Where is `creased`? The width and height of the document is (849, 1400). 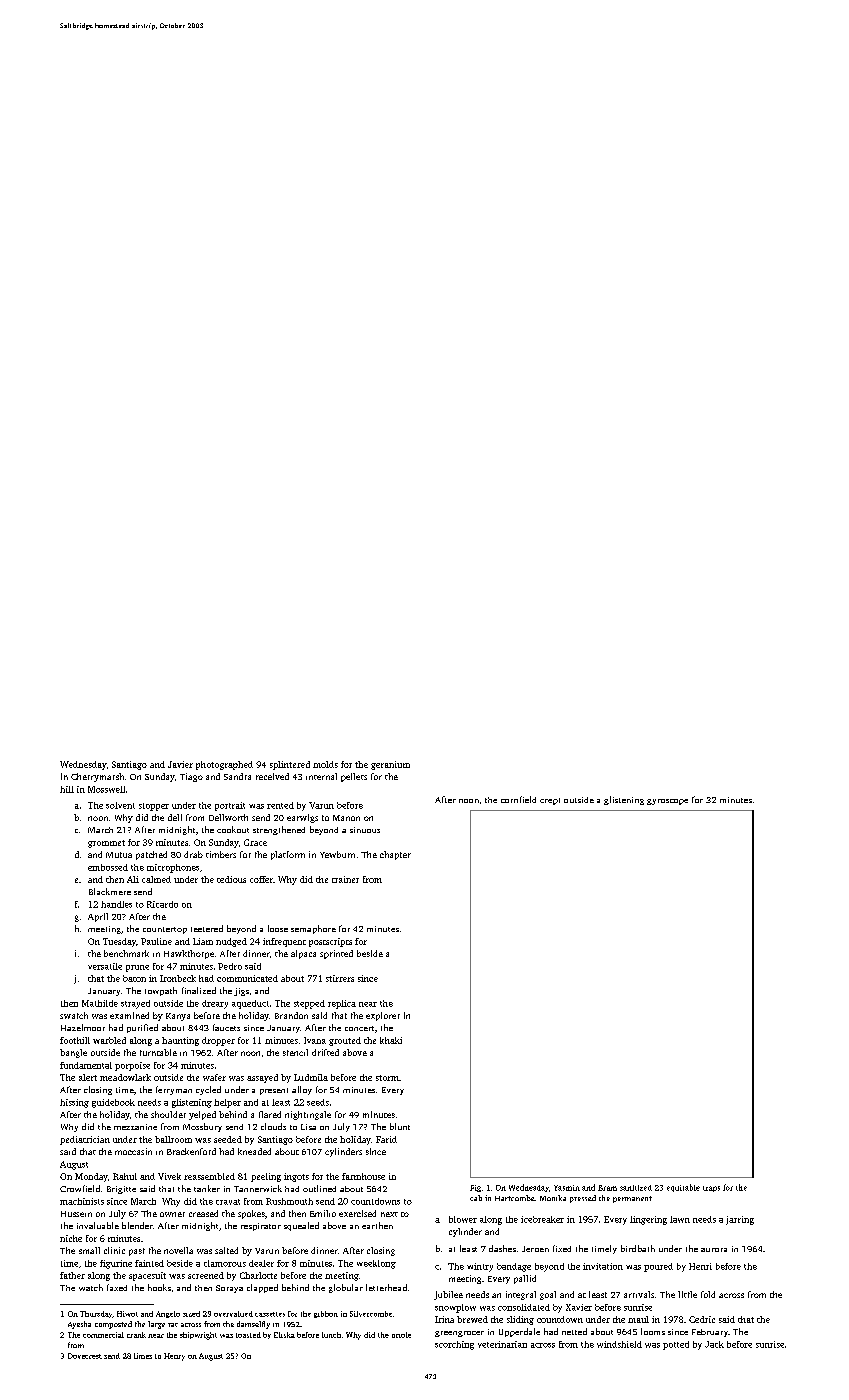 creased is located at coordinates (203, 1213).
